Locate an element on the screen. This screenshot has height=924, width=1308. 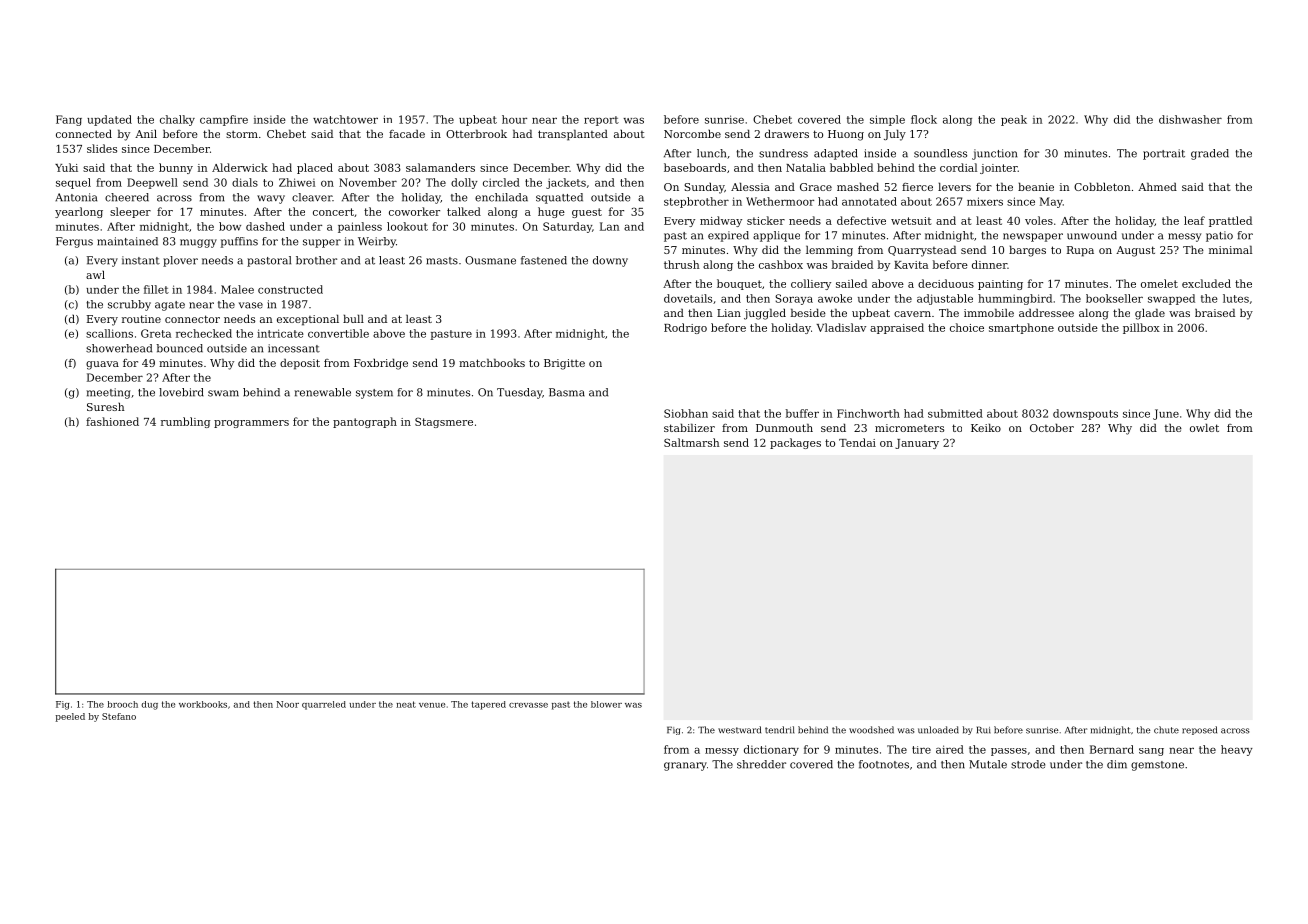
tendril is located at coordinates (779, 730).
